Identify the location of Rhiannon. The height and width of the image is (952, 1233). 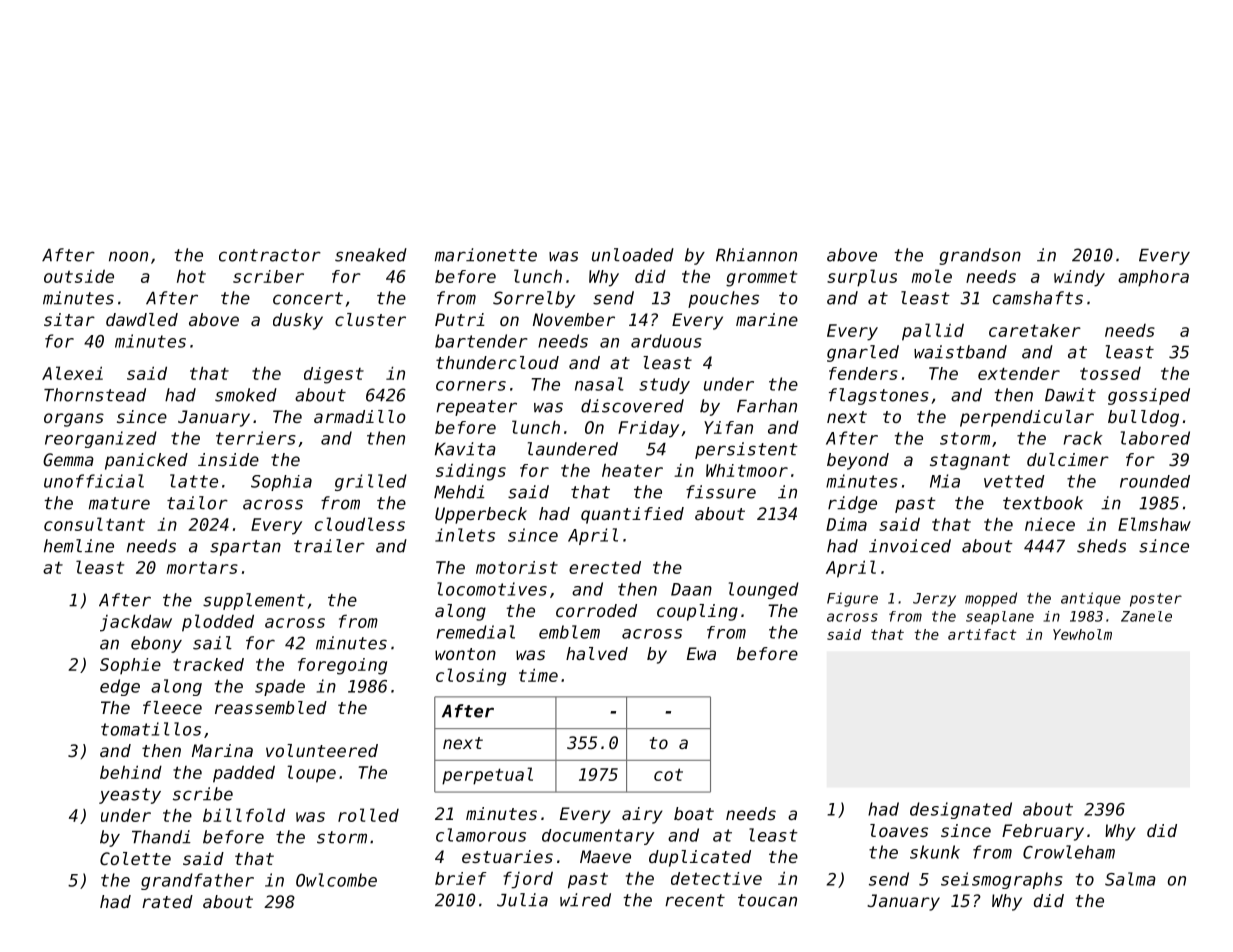
(756, 255).
